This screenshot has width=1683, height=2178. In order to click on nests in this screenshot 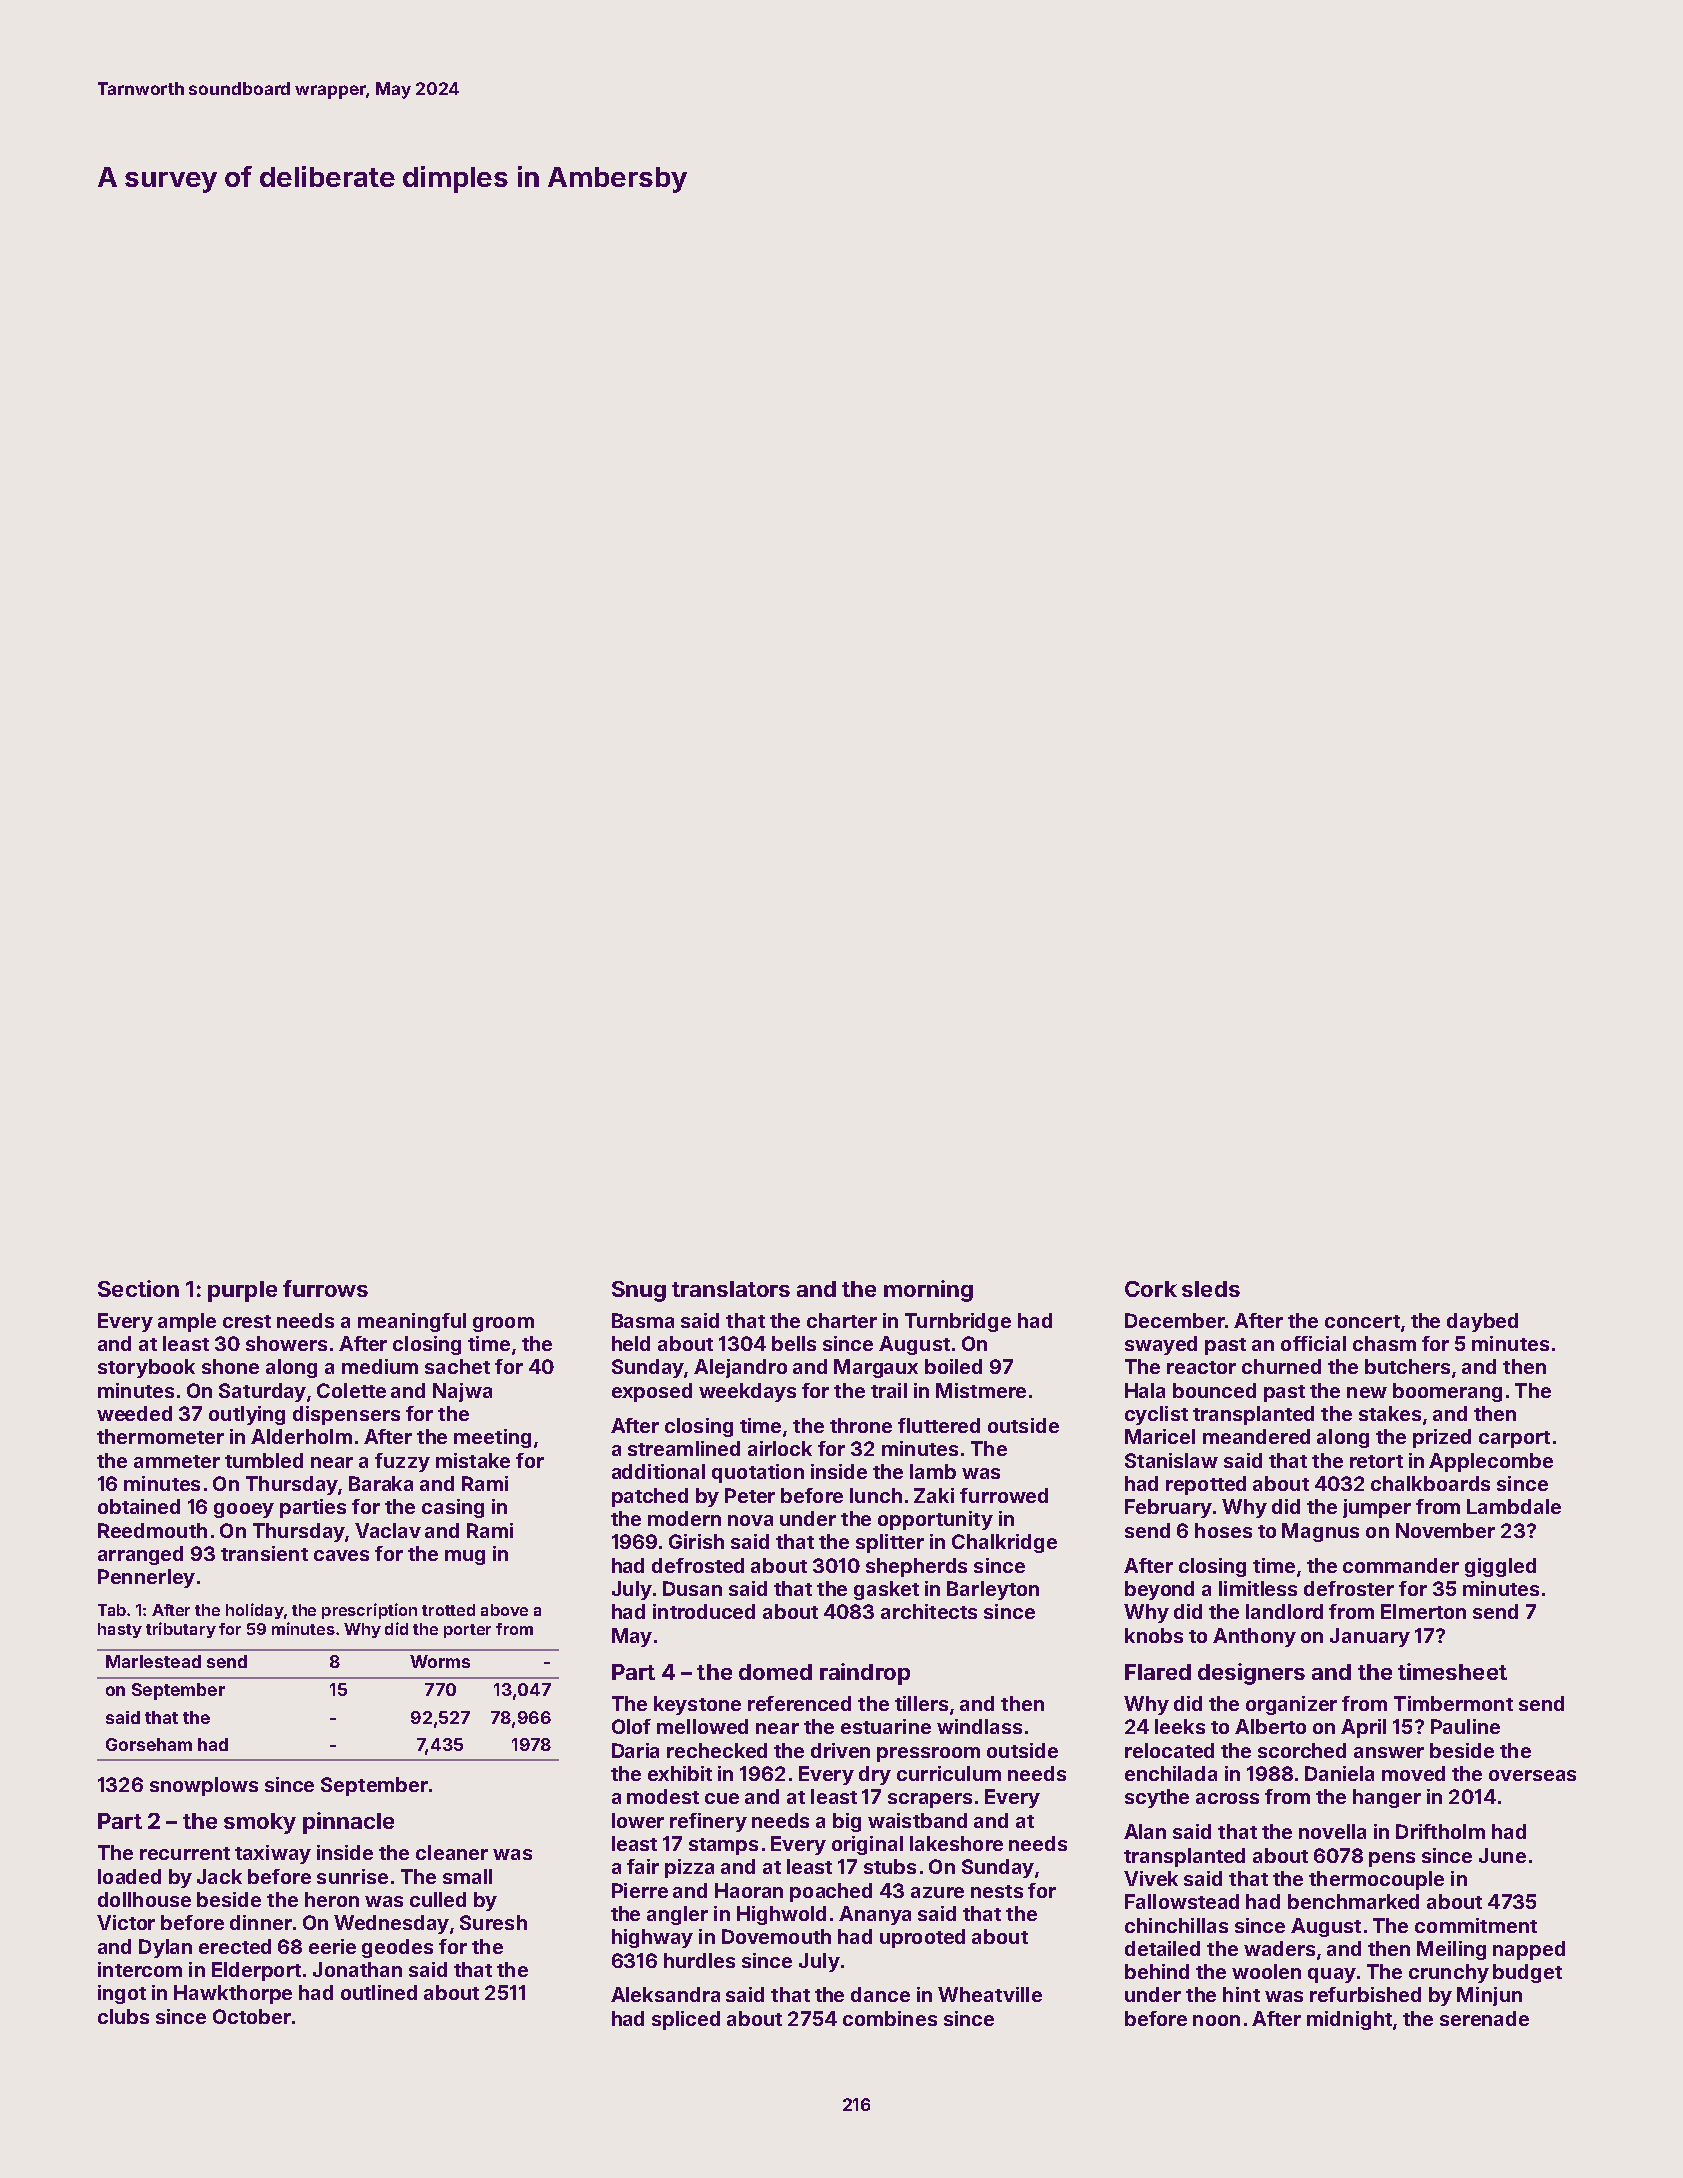, I will do `click(997, 1891)`.
